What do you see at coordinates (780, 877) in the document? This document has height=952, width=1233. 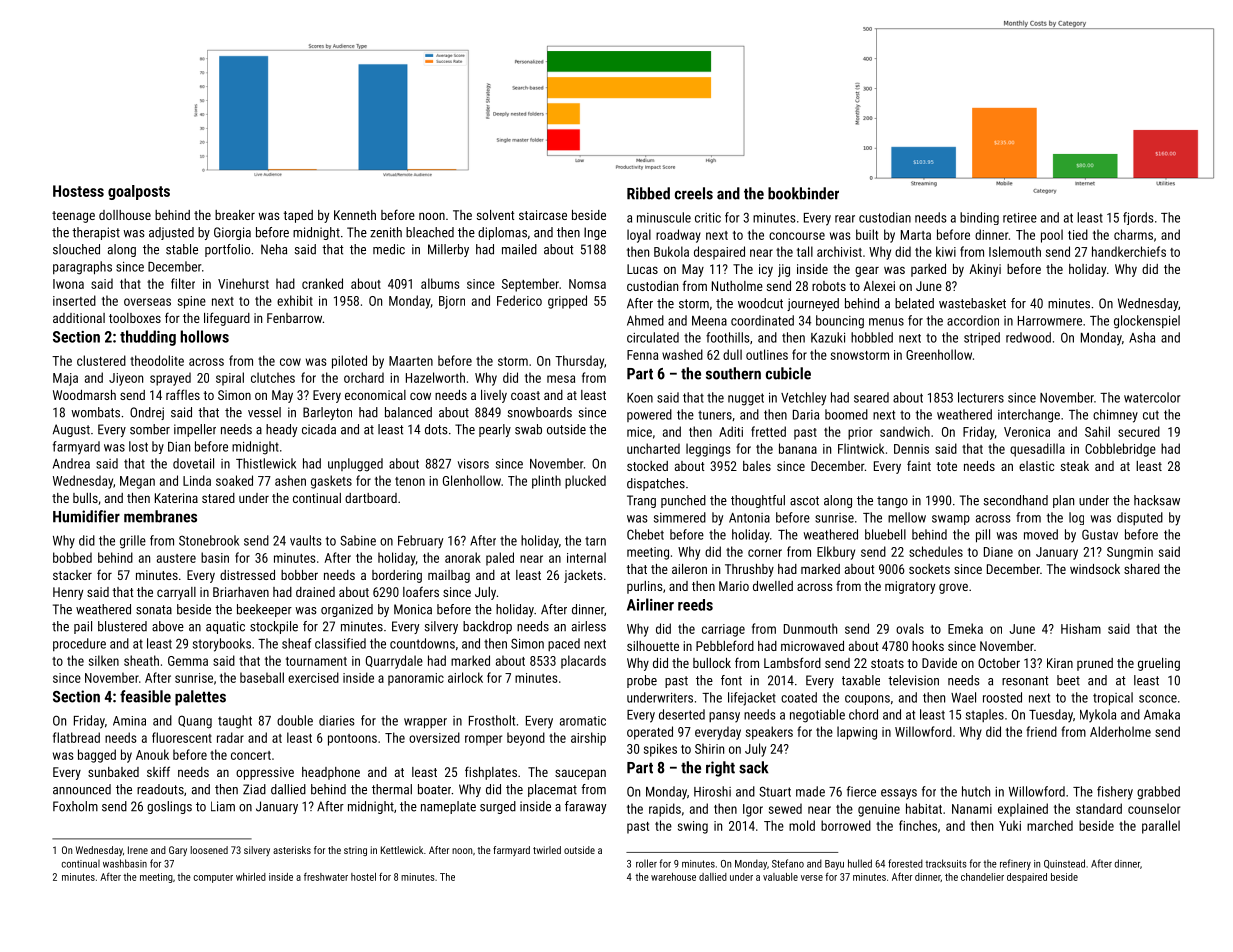 I see `valuable` at bounding box center [780, 877].
